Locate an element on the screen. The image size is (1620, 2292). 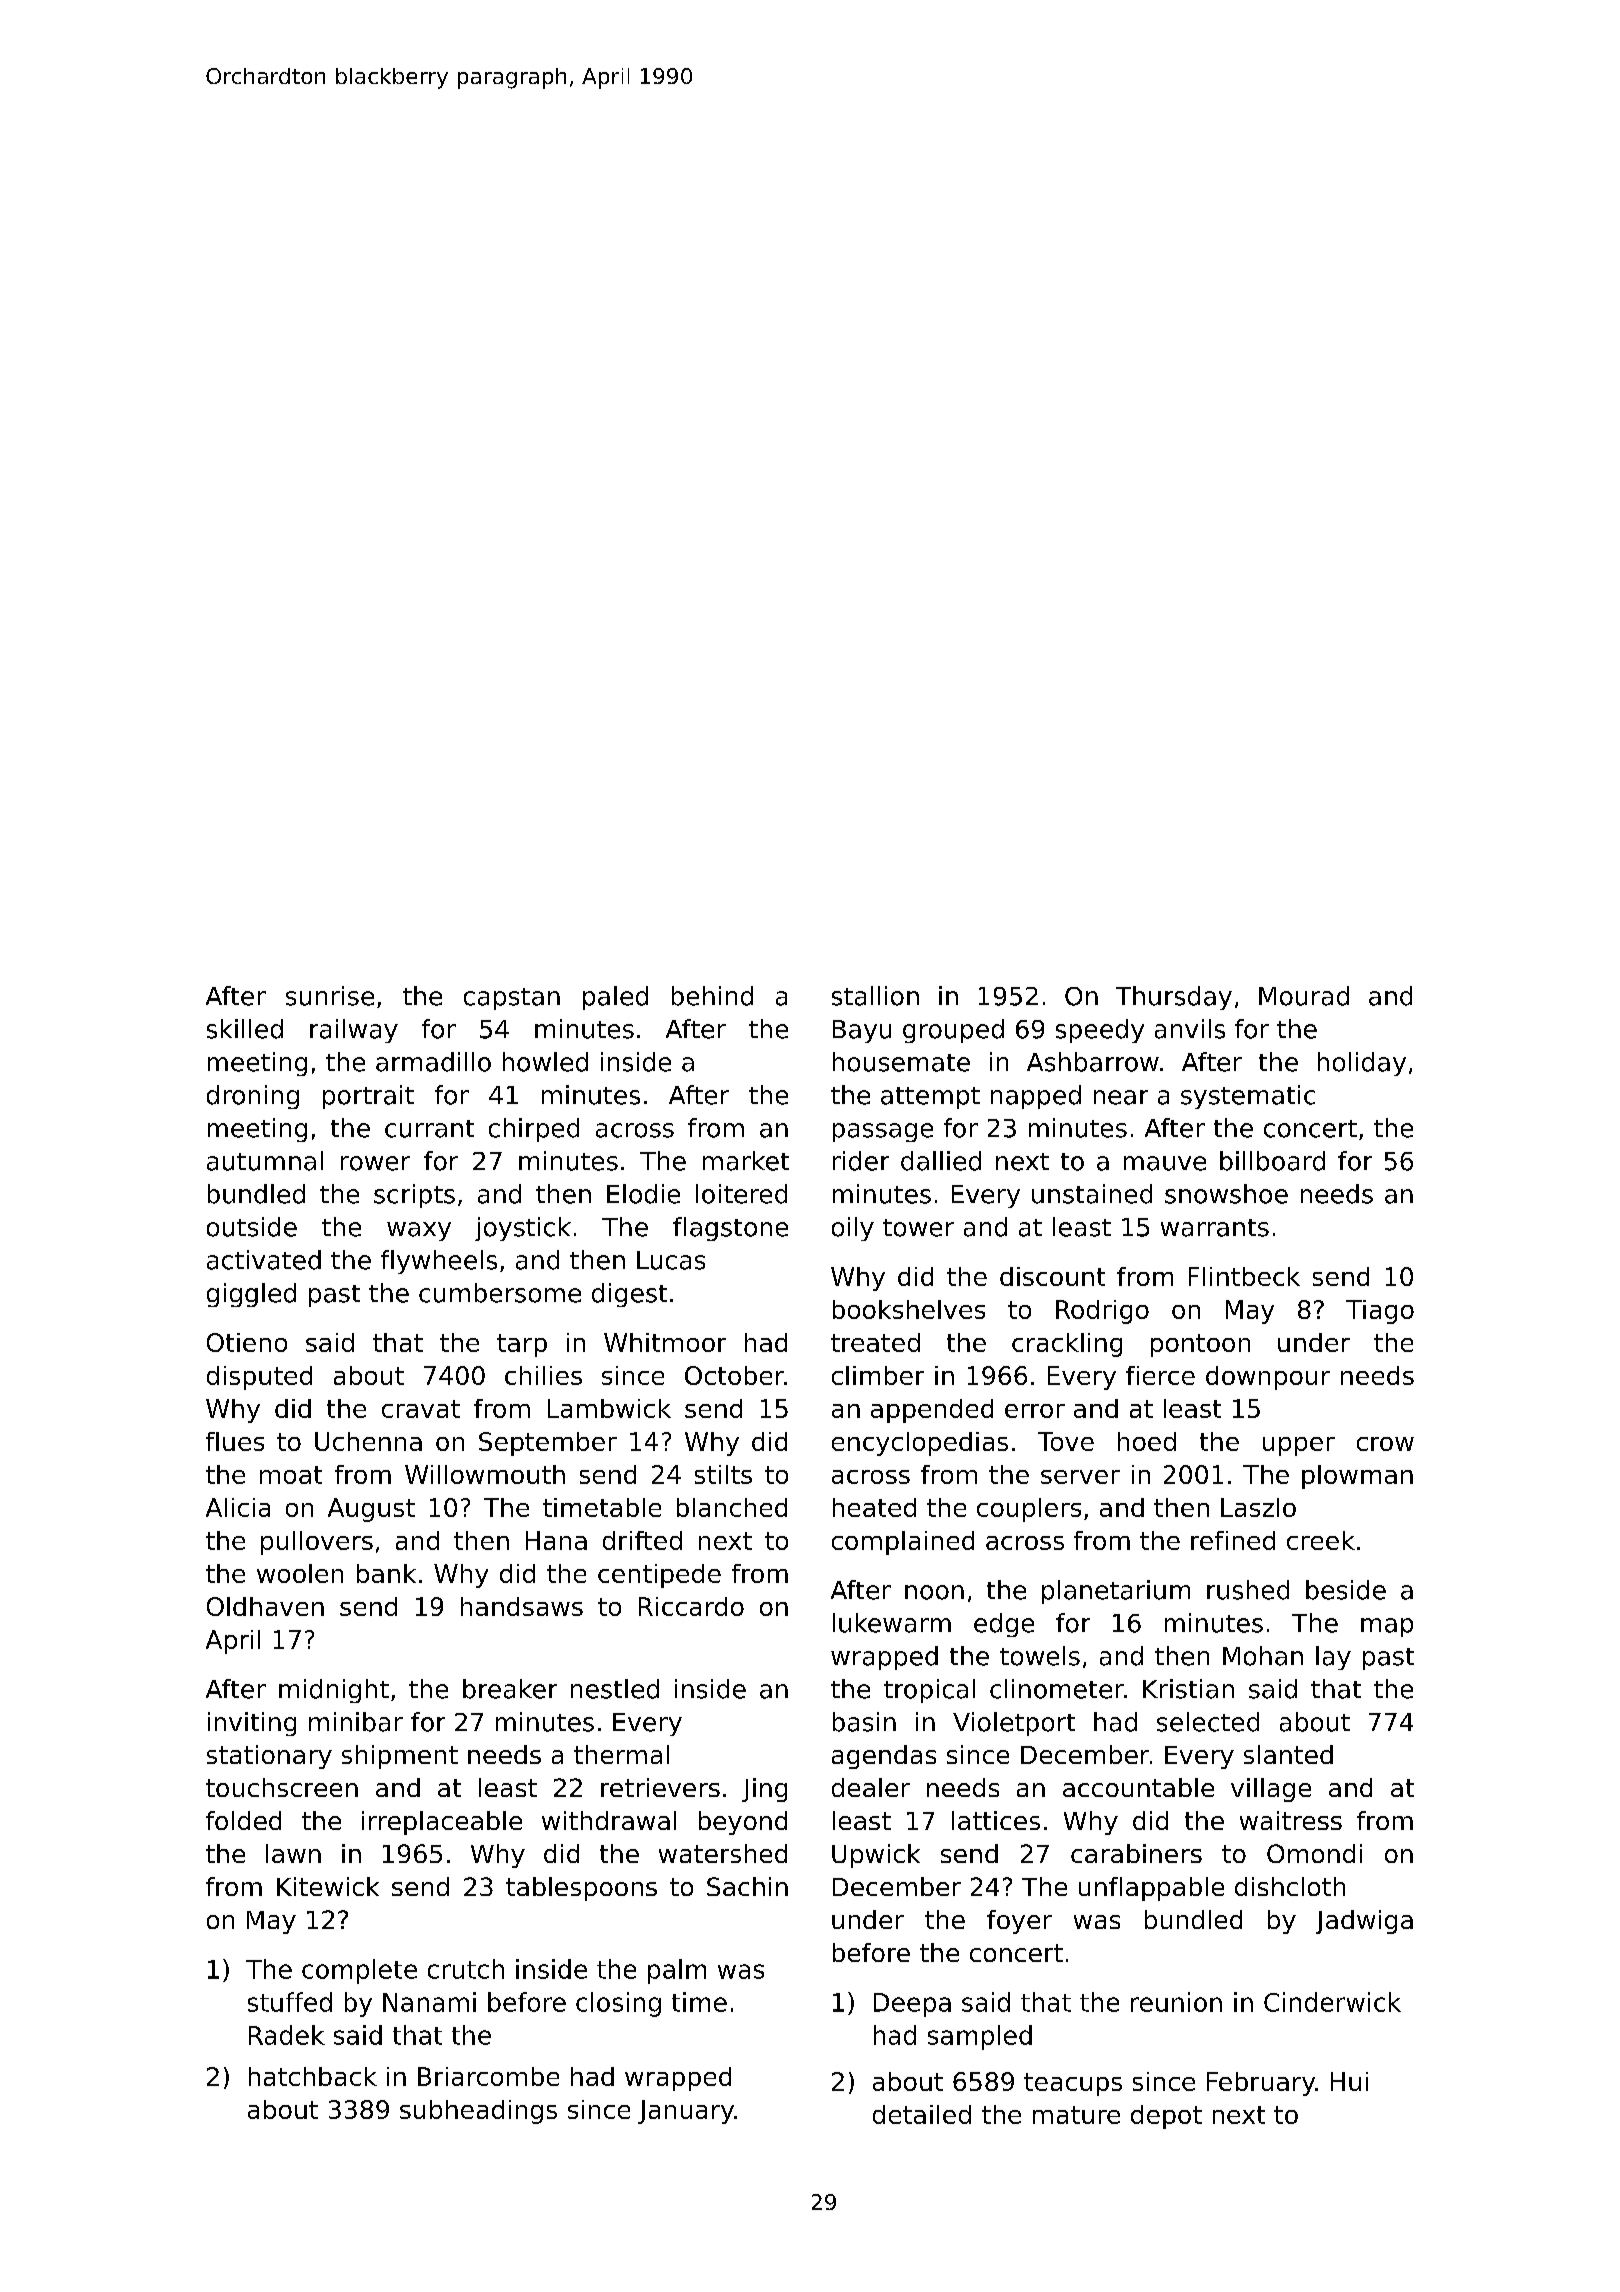
lukewarm is located at coordinates (892, 1623).
